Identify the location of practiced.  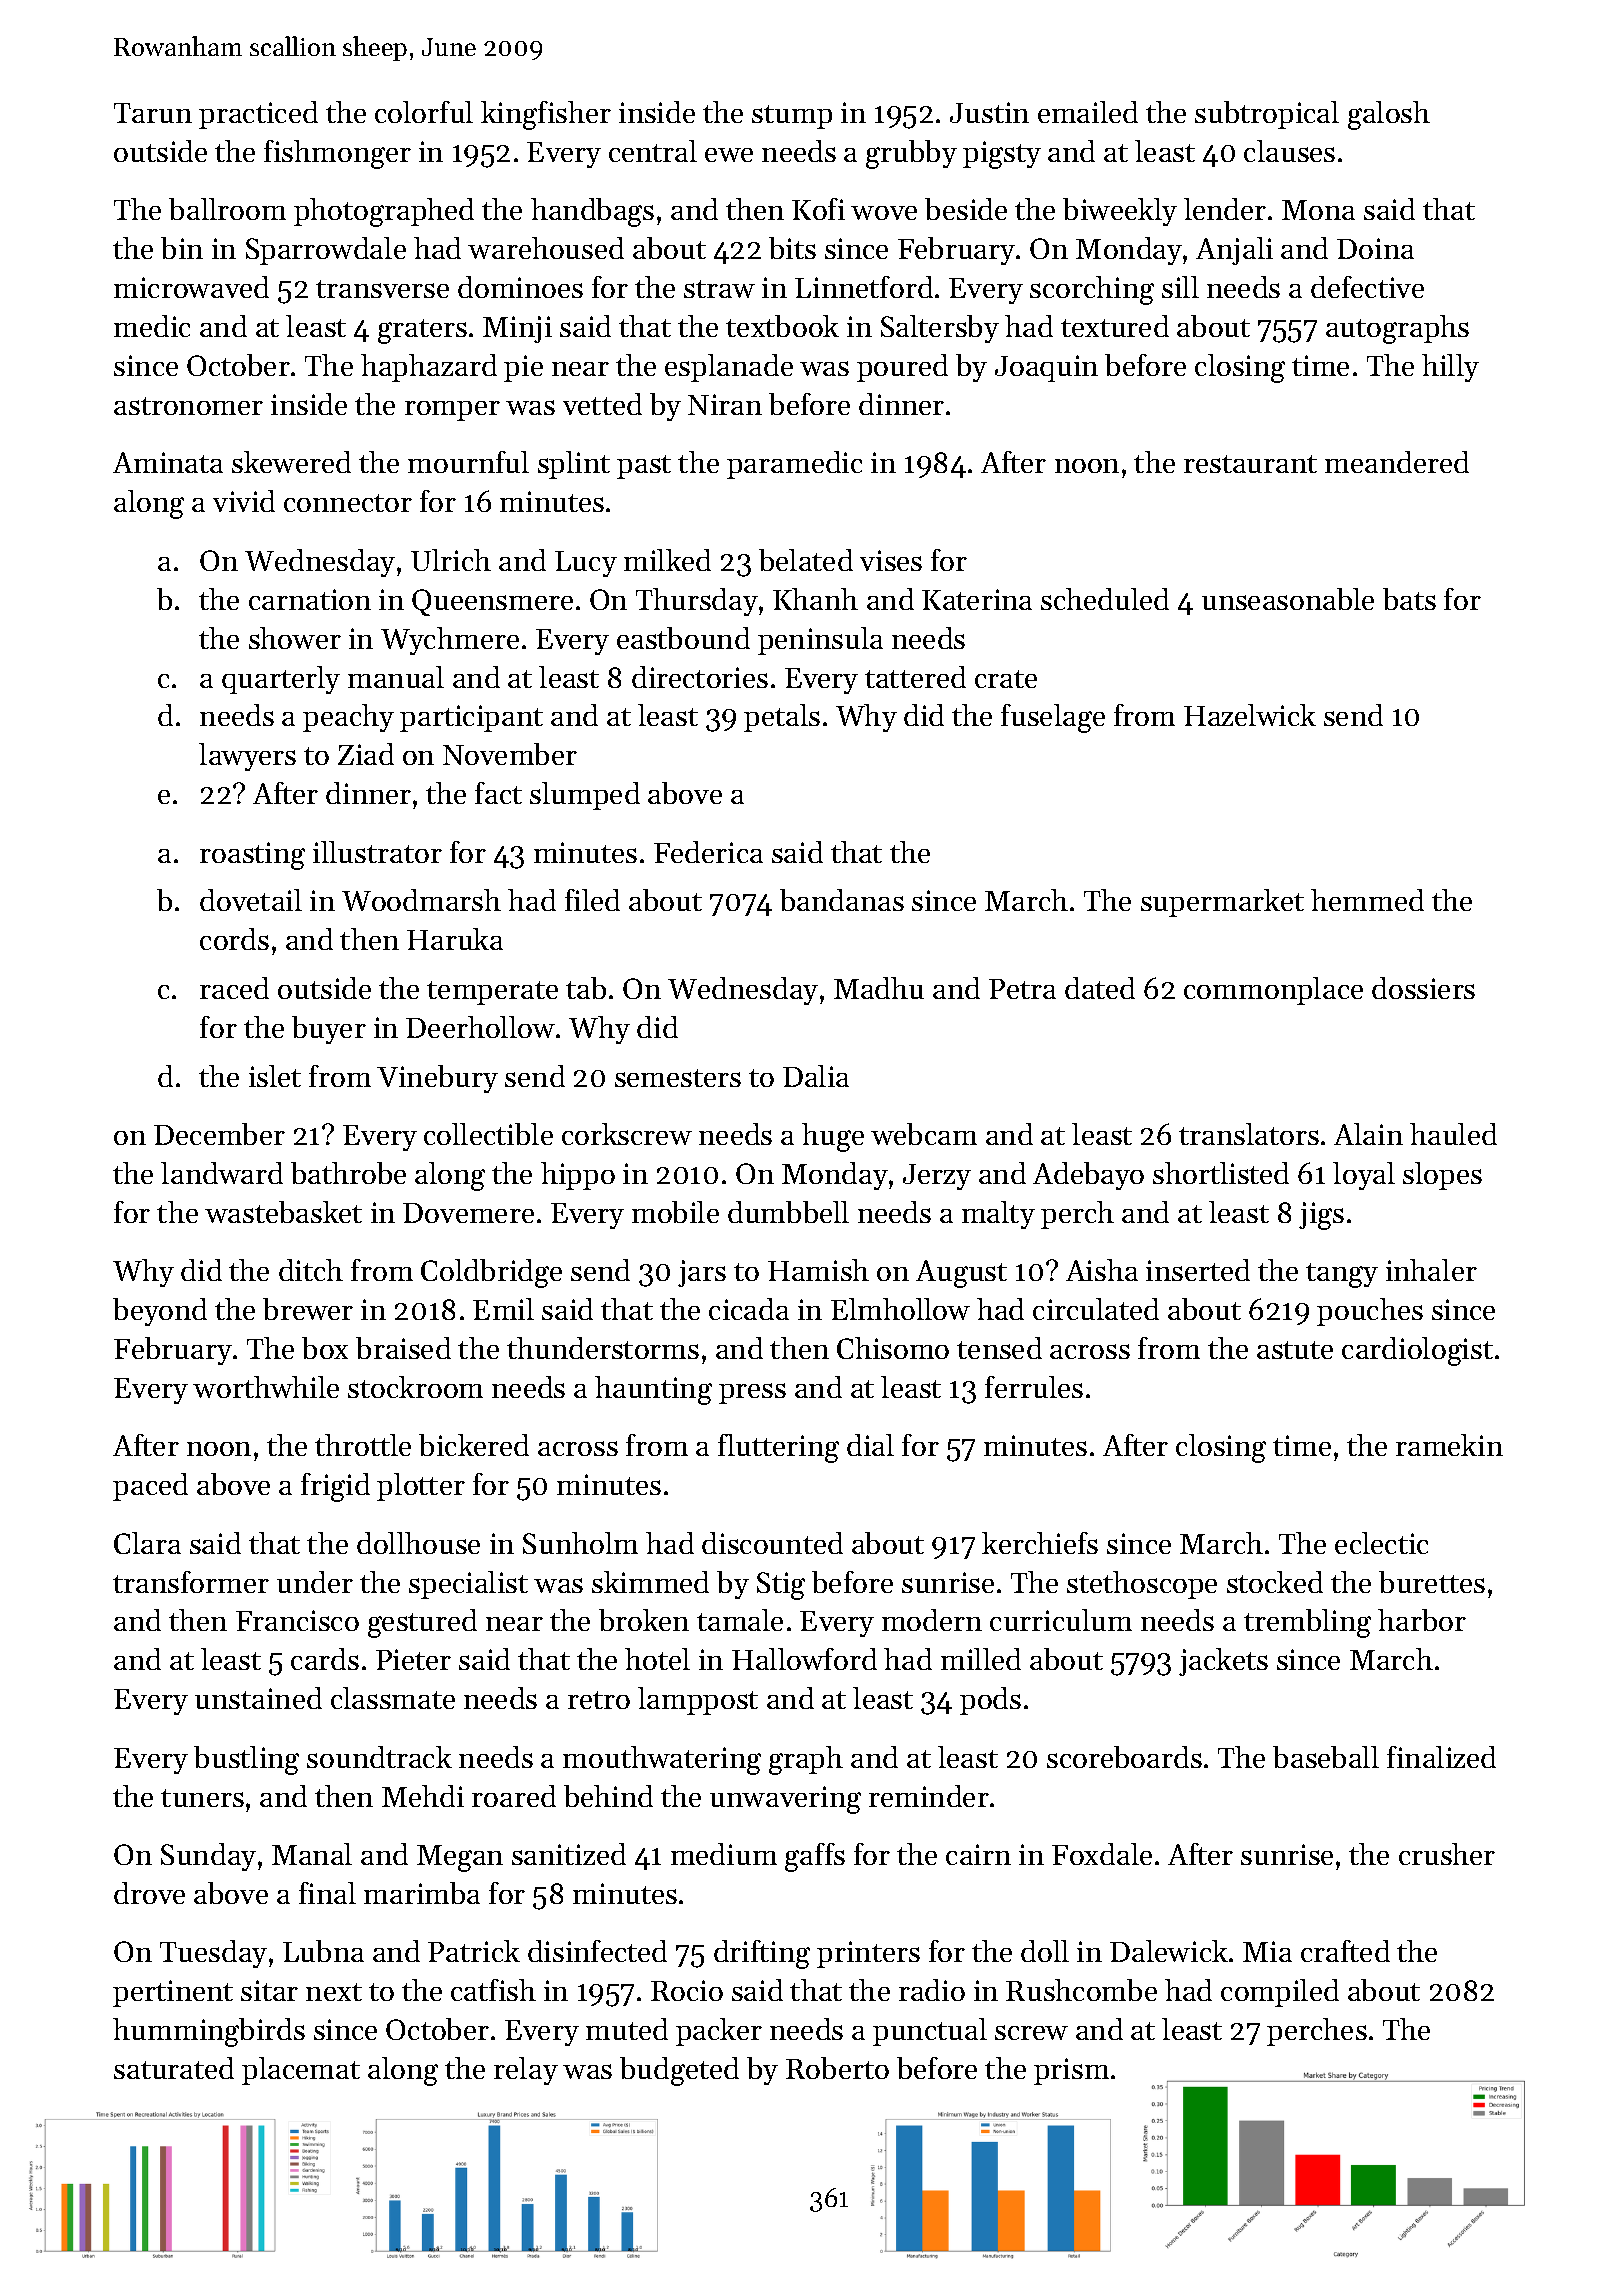
(258, 115).
